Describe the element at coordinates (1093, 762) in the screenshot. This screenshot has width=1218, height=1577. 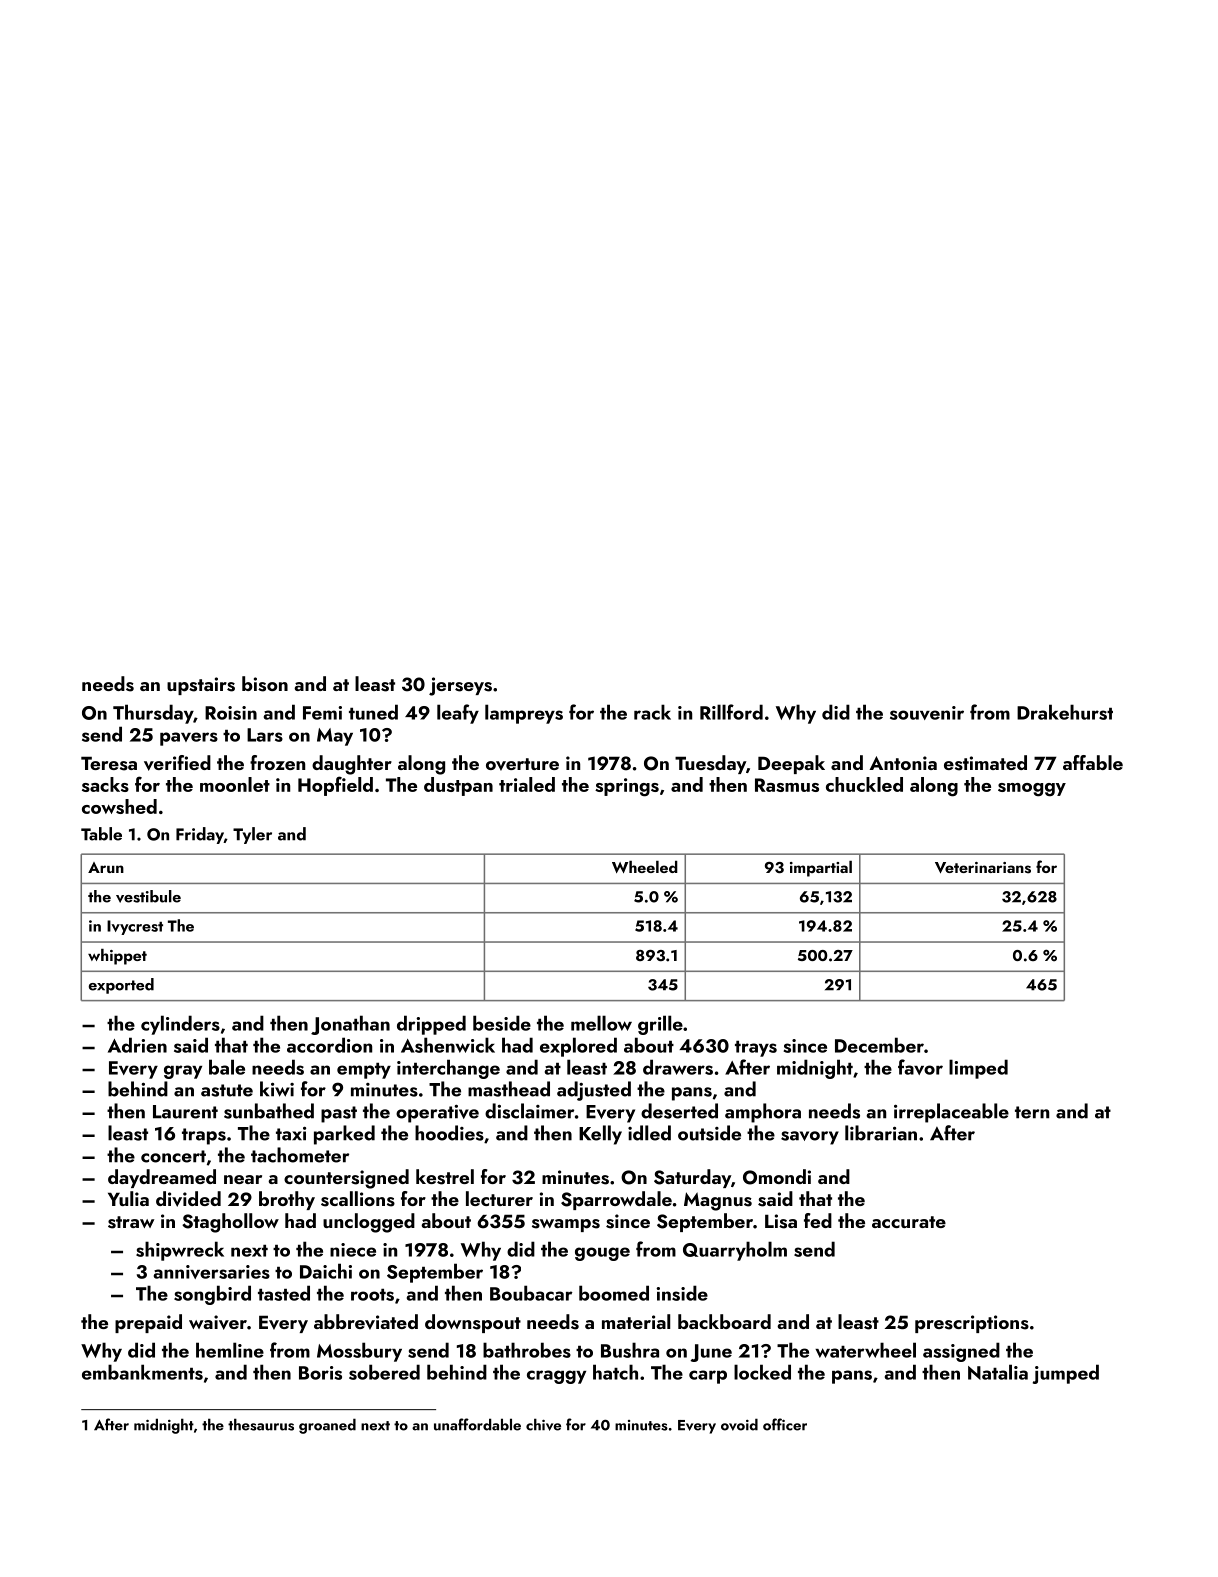
I see `affable` at that location.
